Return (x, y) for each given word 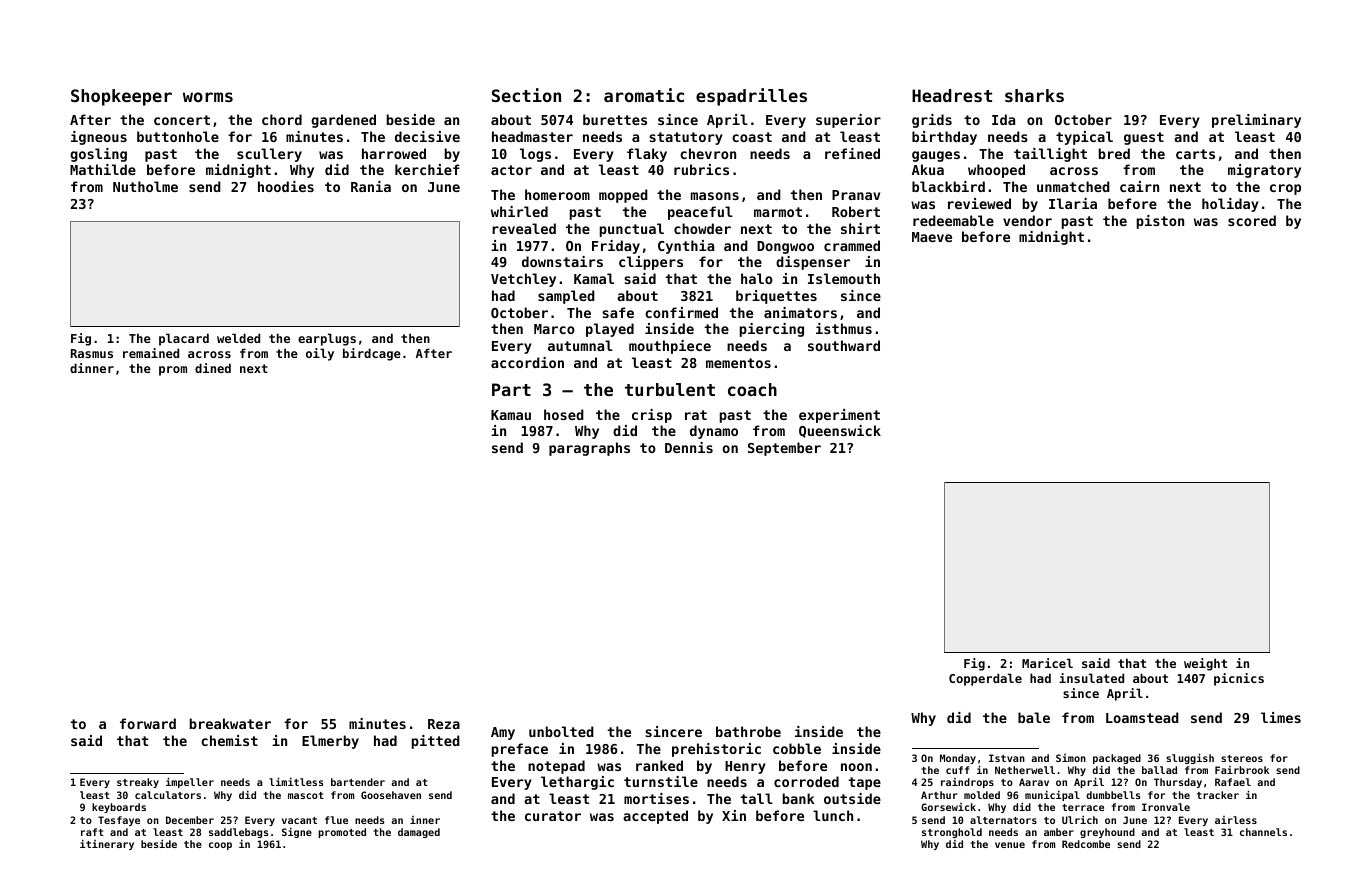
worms (208, 97)
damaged (419, 833)
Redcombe (1086, 844)
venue (1010, 845)
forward (148, 723)
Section (526, 95)
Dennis (689, 447)
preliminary (1256, 121)
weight (1205, 664)
